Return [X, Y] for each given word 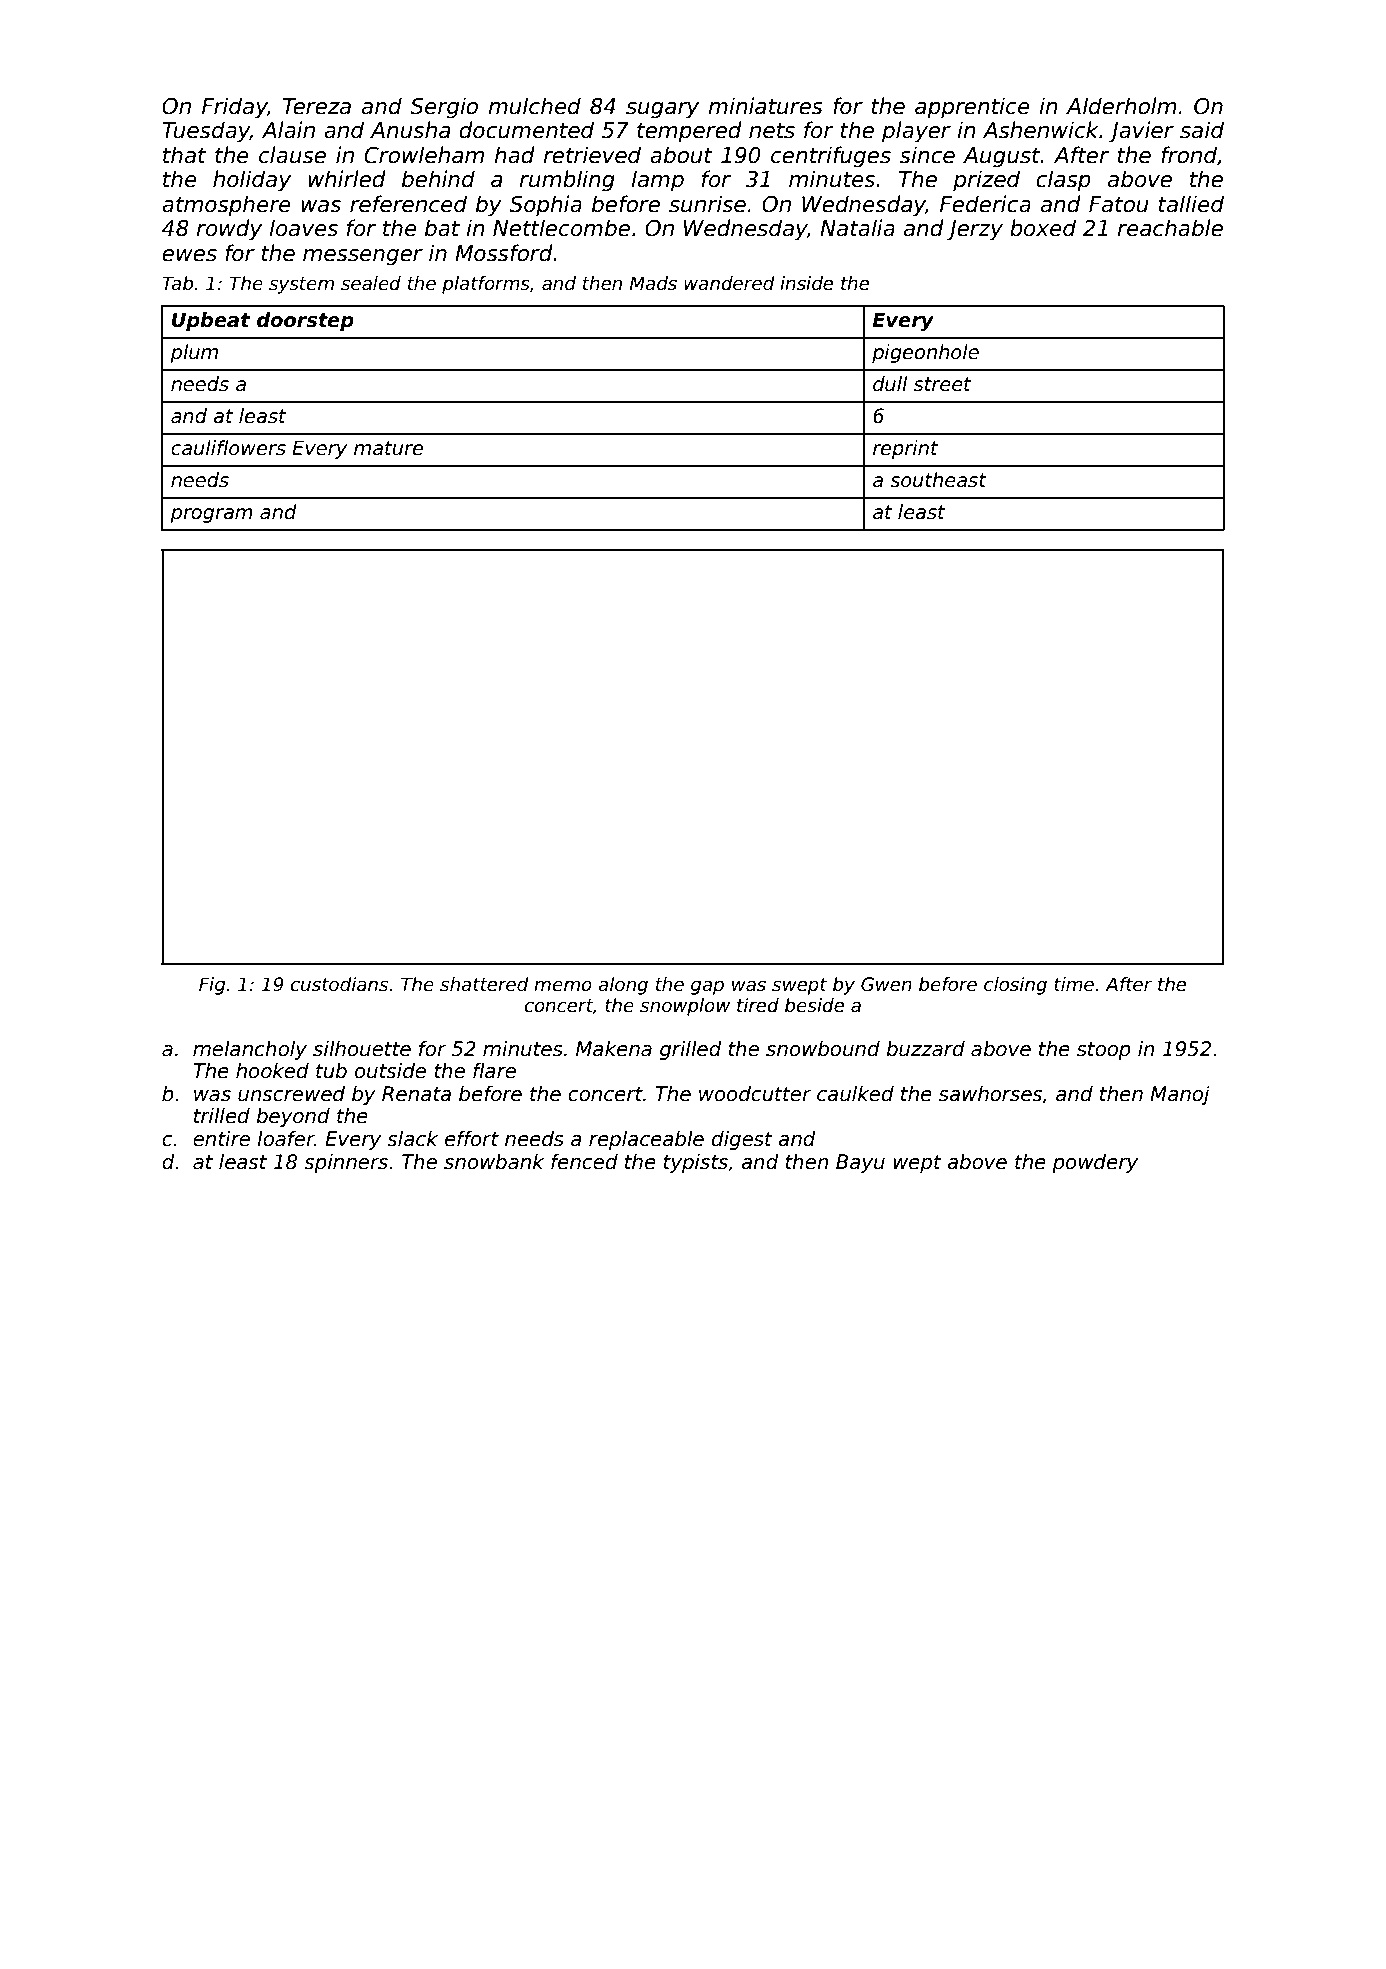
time [1074, 984]
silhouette [362, 1049]
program [211, 515]
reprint [905, 449]
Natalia [857, 228]
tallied [1191, 204]
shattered [484, 984]
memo [563, 986]
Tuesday [206, 132]
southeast [938, 480]
